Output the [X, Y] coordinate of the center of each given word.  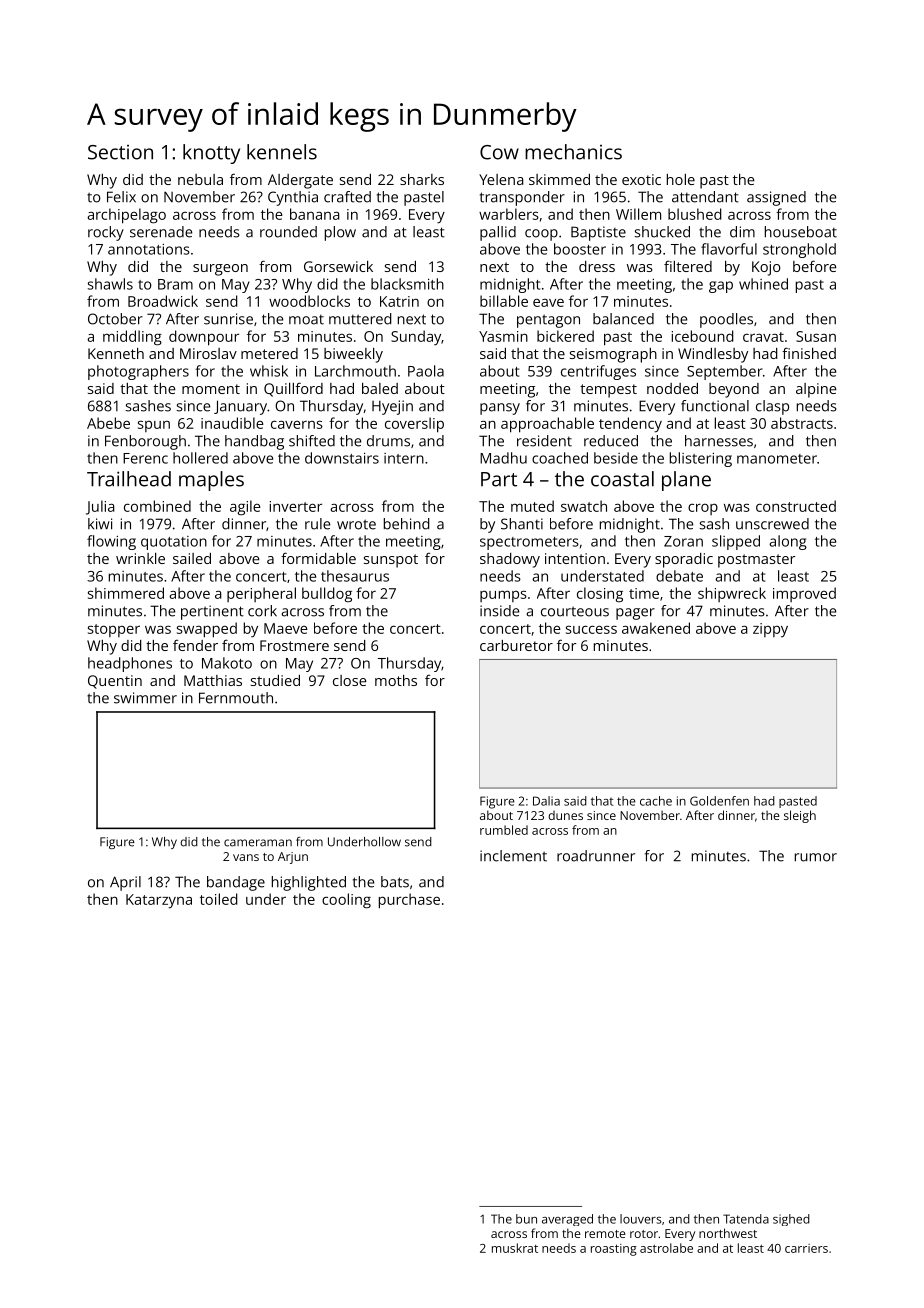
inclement [513, 856]
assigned [776, 198]
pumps [503, 596]
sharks [422, 179]
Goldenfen [719, 801]
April [125, 883]
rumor [816, 857]
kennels [282, 152]
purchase [409, 901]
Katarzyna [159, 901]
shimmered [126, 593]
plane [686, 481]
